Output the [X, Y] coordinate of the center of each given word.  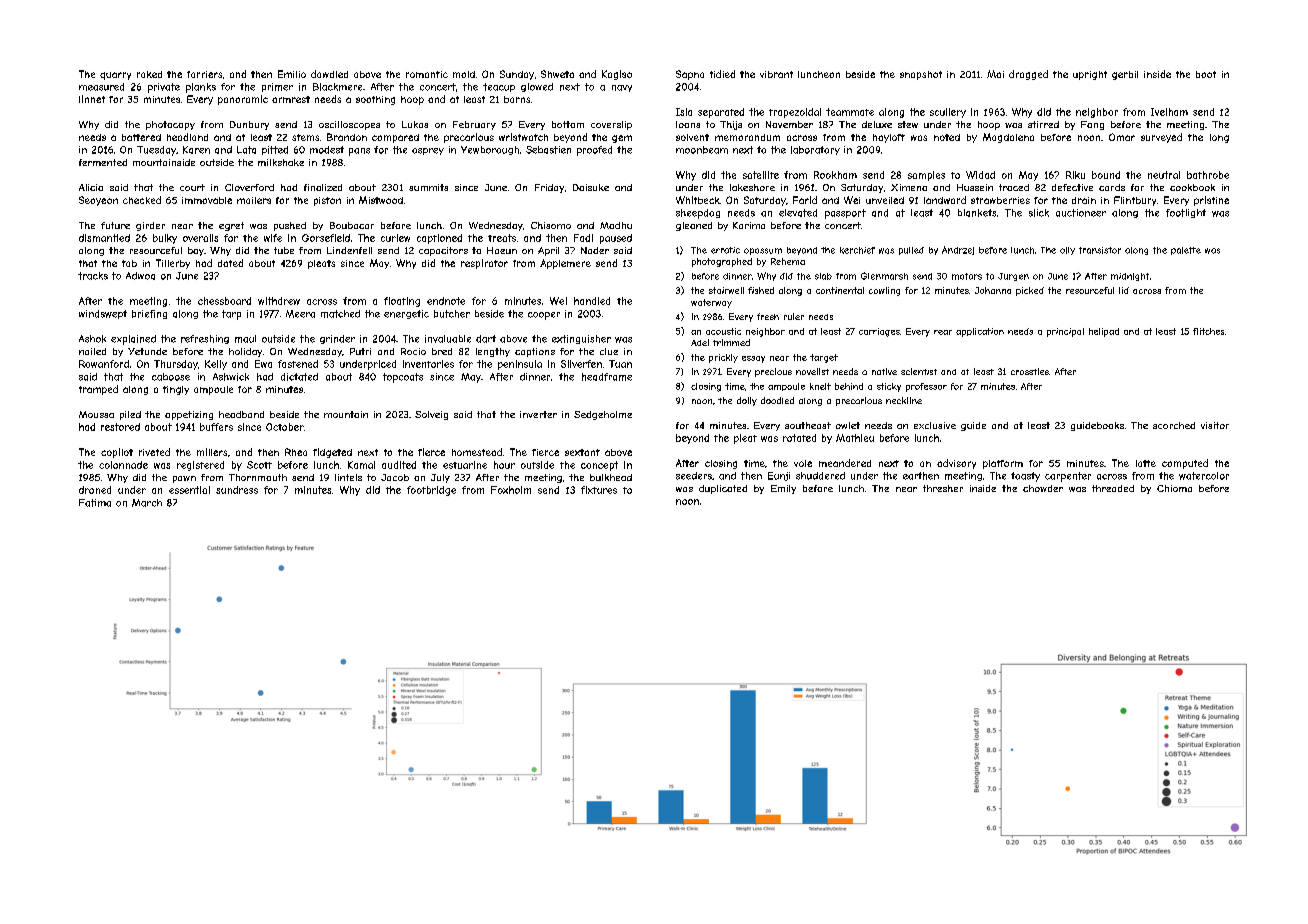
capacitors [443, 251]
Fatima [95, 503]
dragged [1028, 75]
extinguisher [581, 339]
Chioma [1174, 488]
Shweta [557, 74]
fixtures [599, 490]
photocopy [170, 125]
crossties [1030, 371]
